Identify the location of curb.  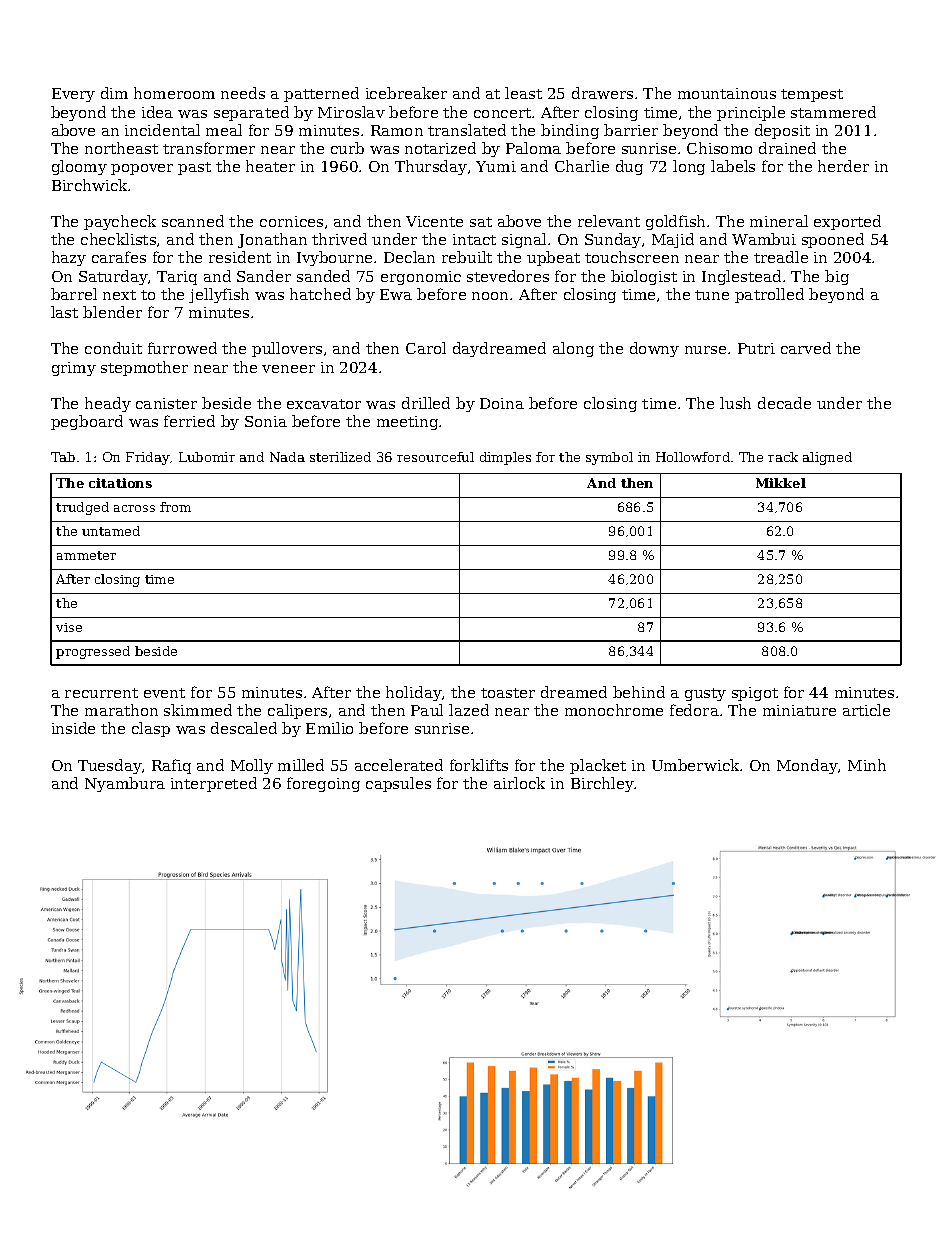
(347, 148).
